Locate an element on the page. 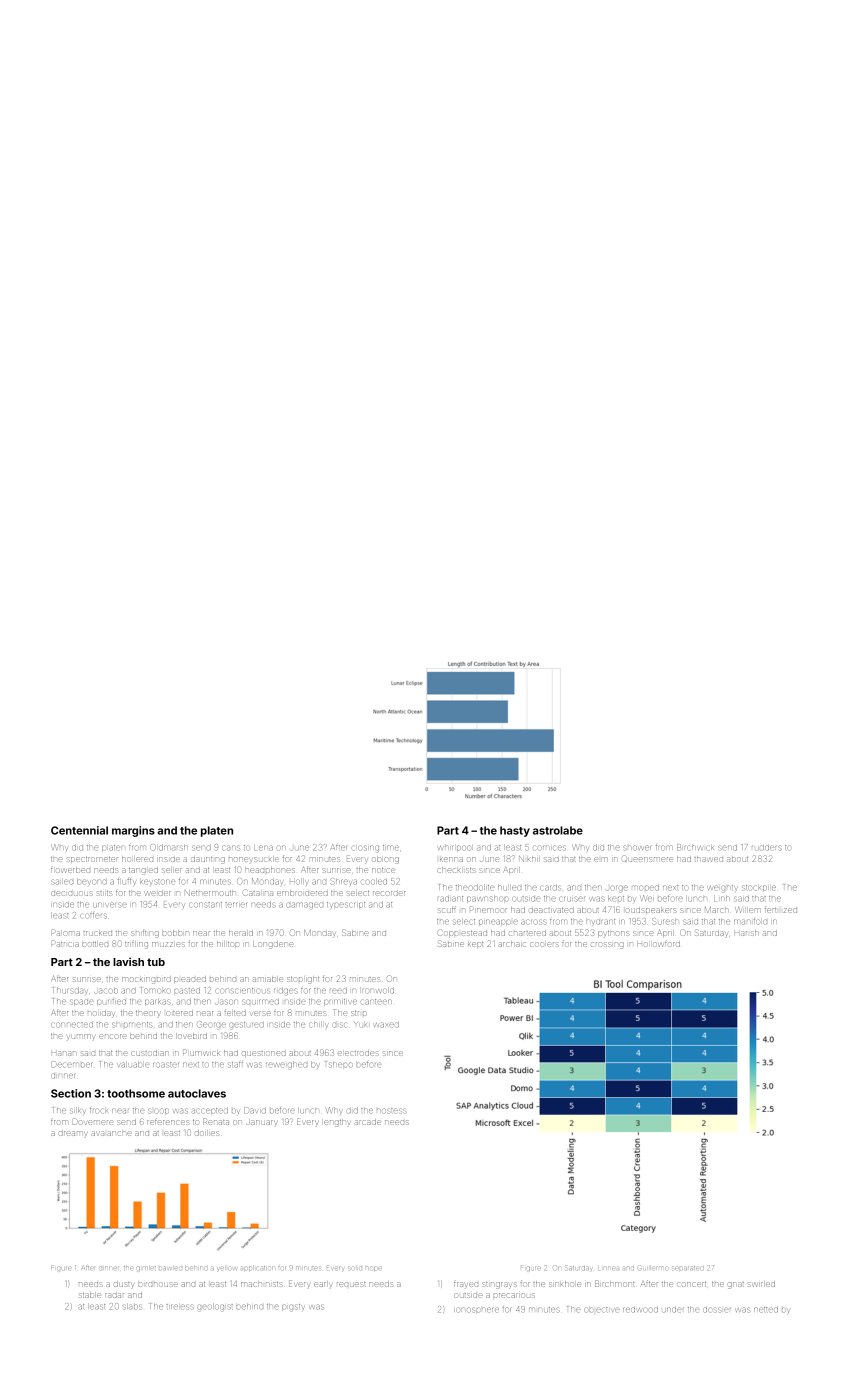 The height and width of the page is (1400, 849). Queensmere is located at coordinates (647, 859).
